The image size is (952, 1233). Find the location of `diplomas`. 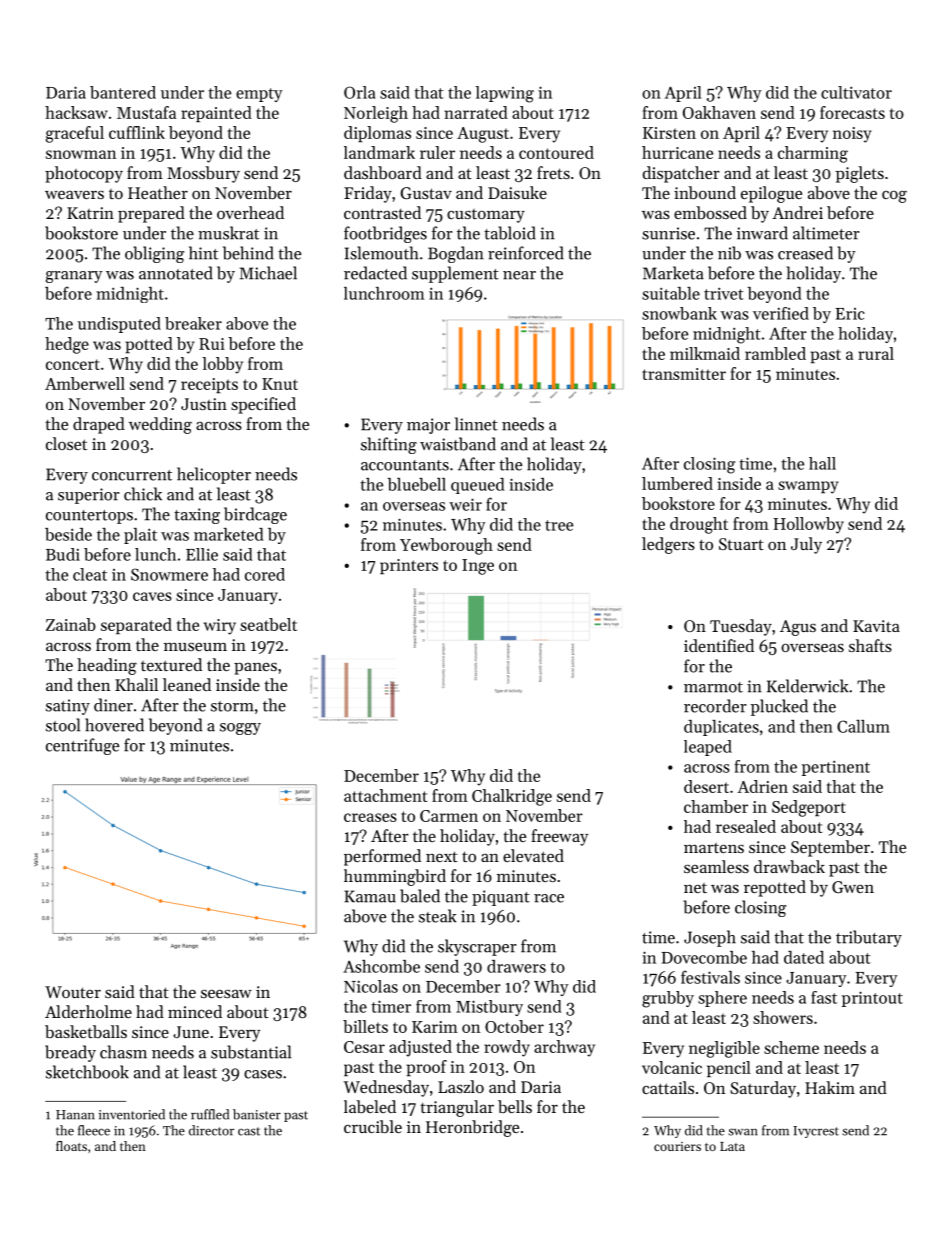

diplomas is located at coordinates (377, 134).
